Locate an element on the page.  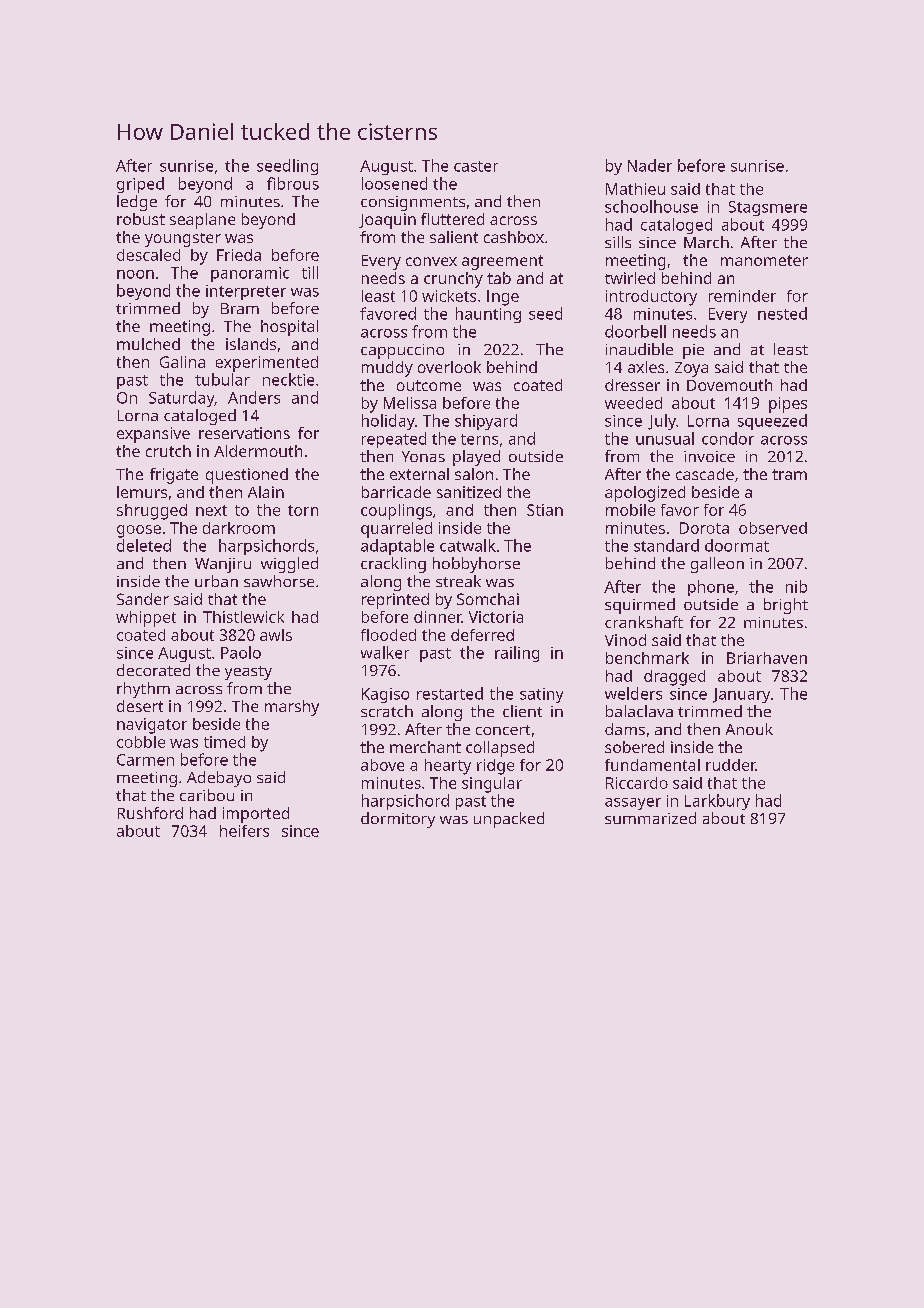
Stagsmere is located at coordinates (768, 208).
